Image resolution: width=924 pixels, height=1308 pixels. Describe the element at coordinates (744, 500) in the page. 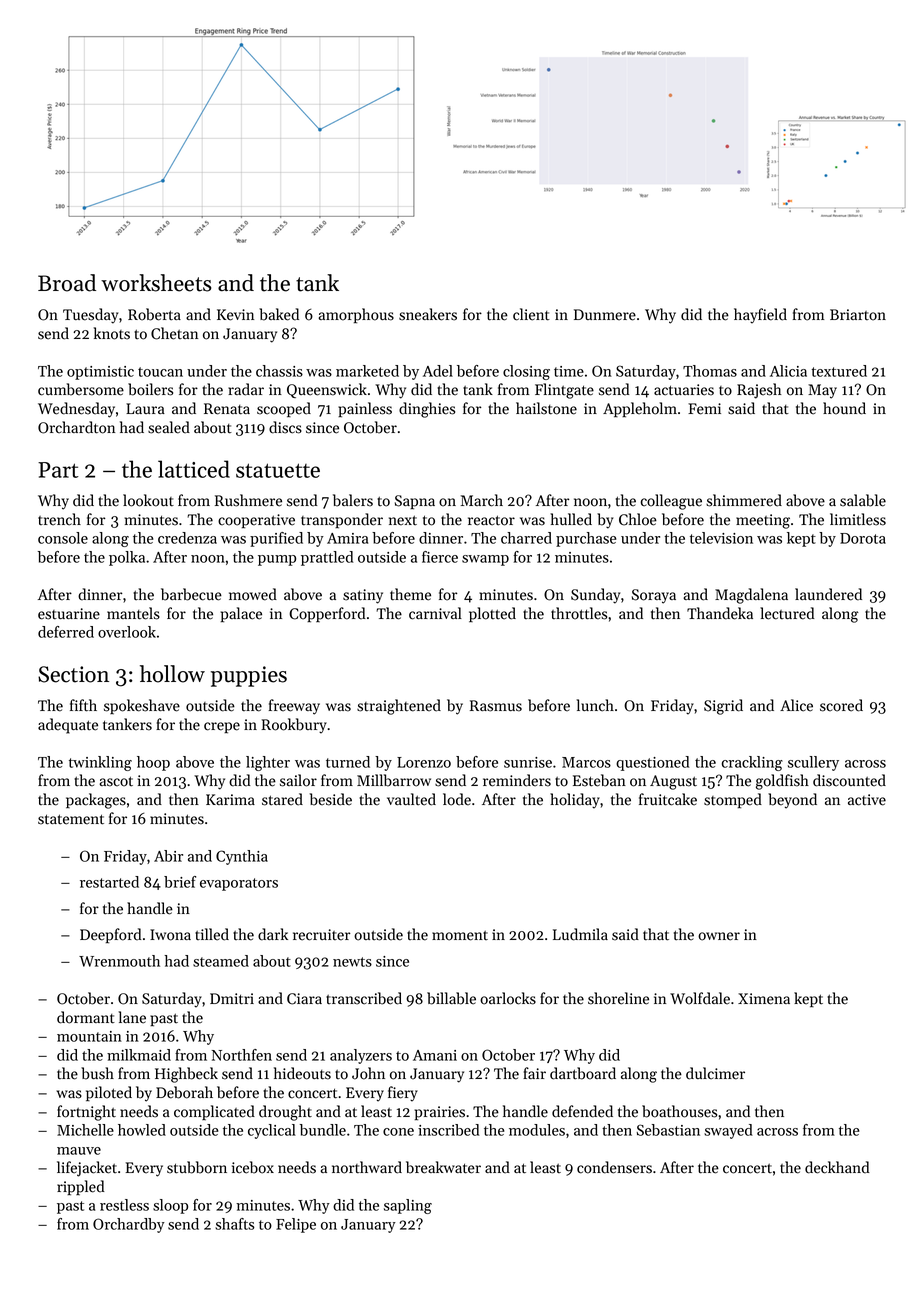

I see `shimmered` at that location.
